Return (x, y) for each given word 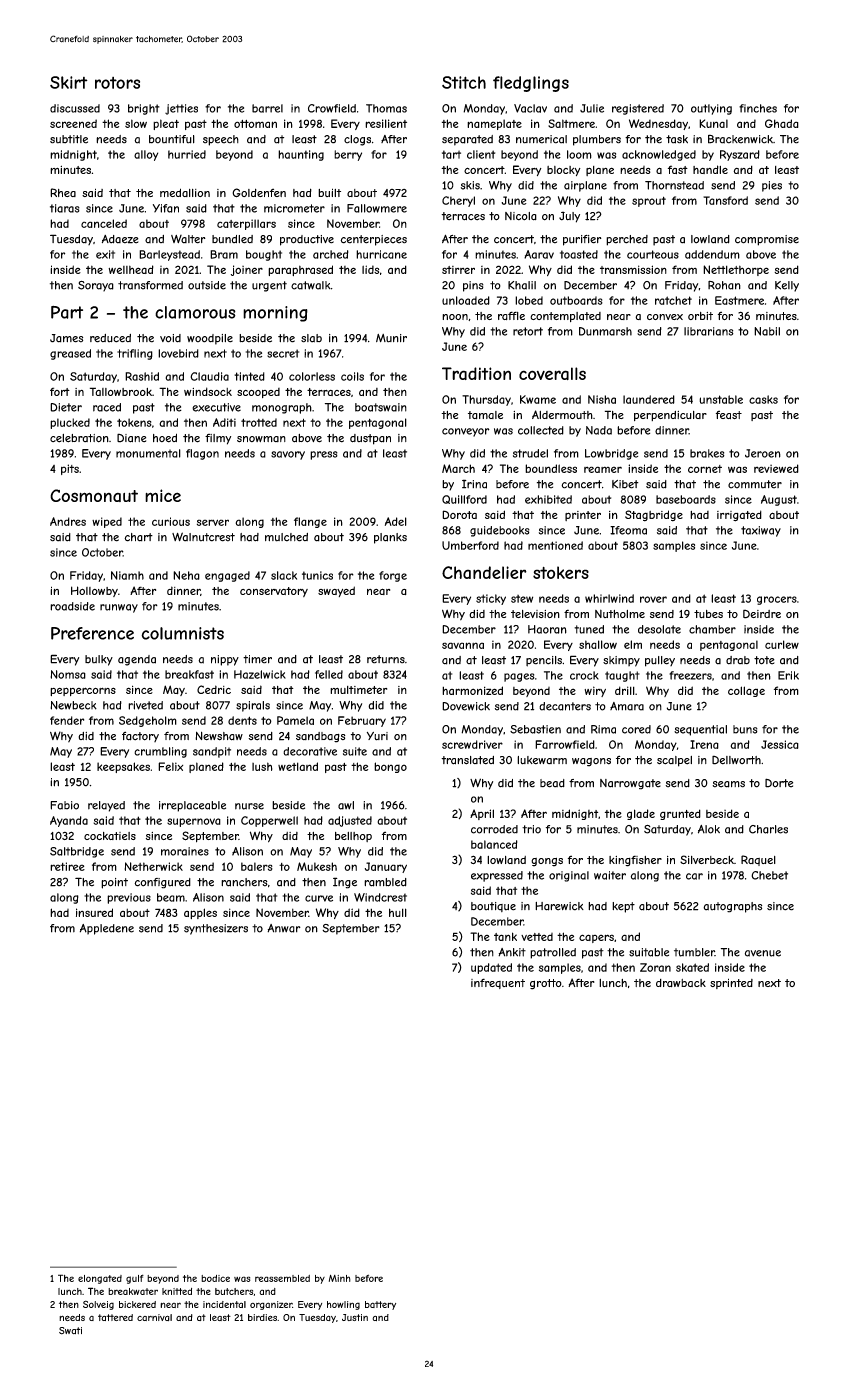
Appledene (107, 929)
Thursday (486, 400)
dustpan (370, 439)
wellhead (131, 269)
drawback (681, 983)
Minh (340, 1278)
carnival (154, 1317)
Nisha (602, 399)
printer (583, 516)
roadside (72, 606)
